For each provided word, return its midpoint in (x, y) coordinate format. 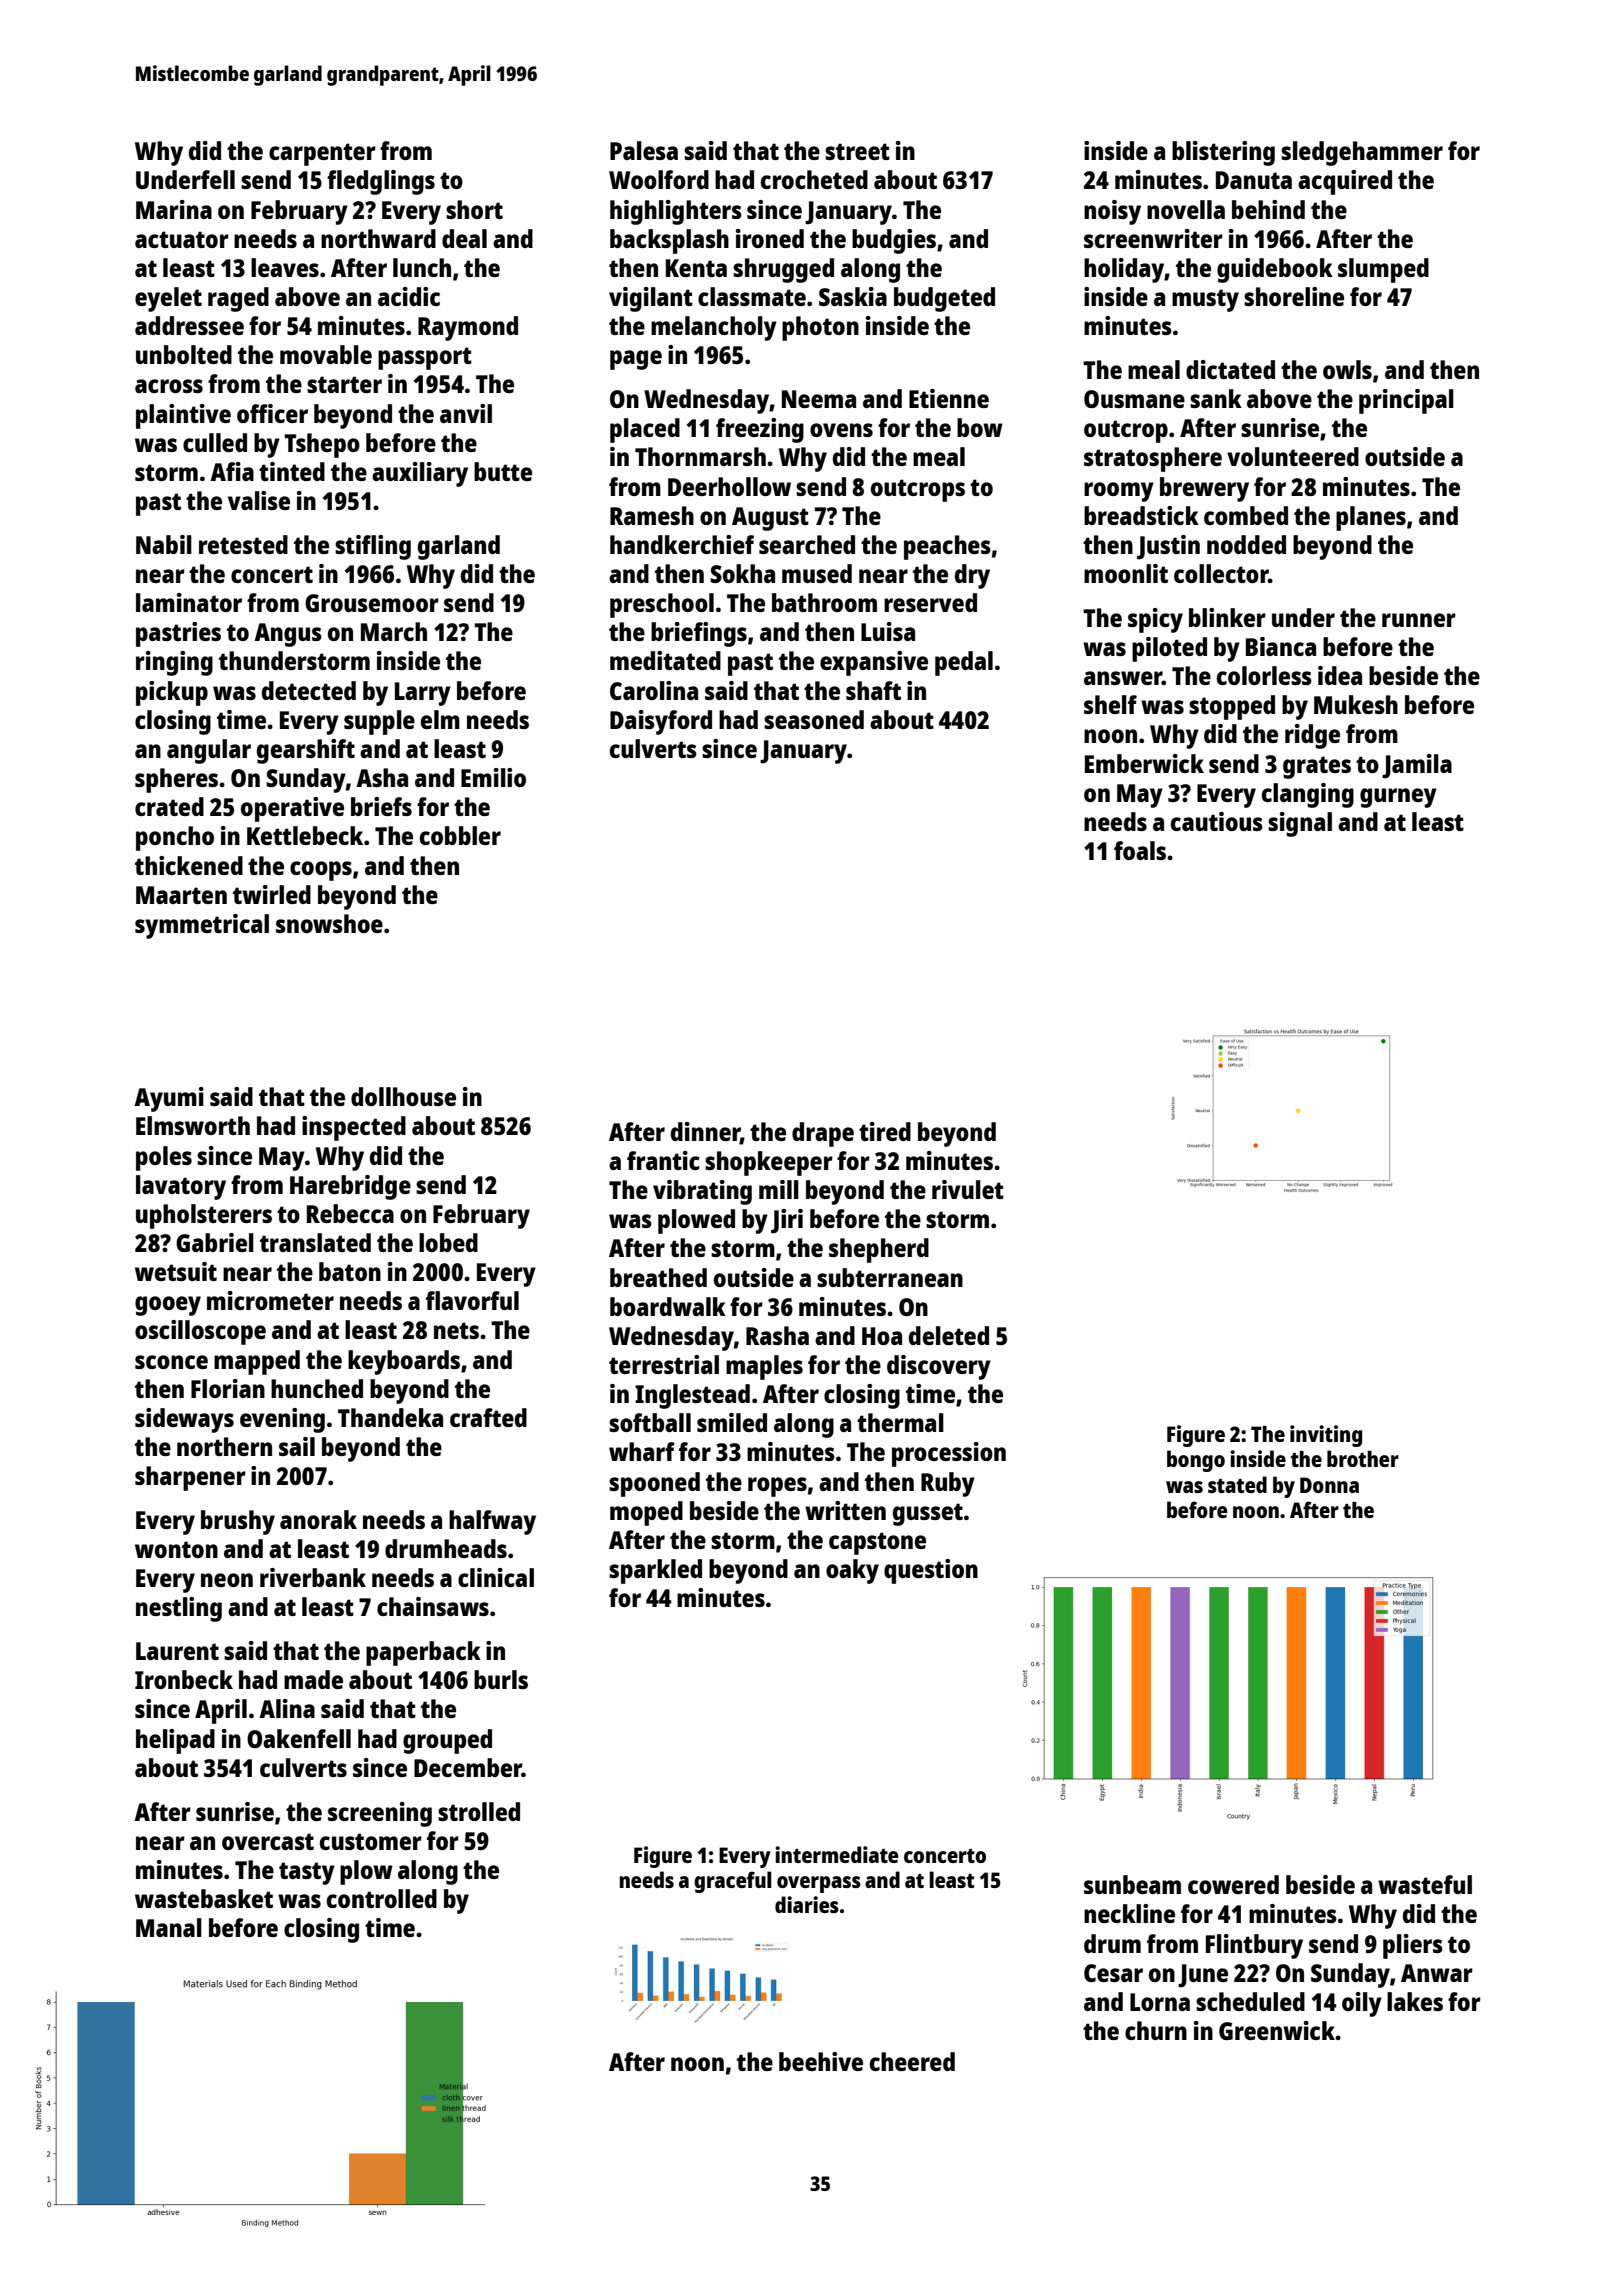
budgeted (944, 299)
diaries (807, 1904)
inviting (1326, 1436)
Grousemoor (372, 603)
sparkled (655, 1571)
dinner (705, 1133)
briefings (699, 634)
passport (425, 358)
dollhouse (403, 1096)
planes (1371, 518)
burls (501, 1679)
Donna (1329, 1485)
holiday (1124, 270)
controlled (382, 1898)
